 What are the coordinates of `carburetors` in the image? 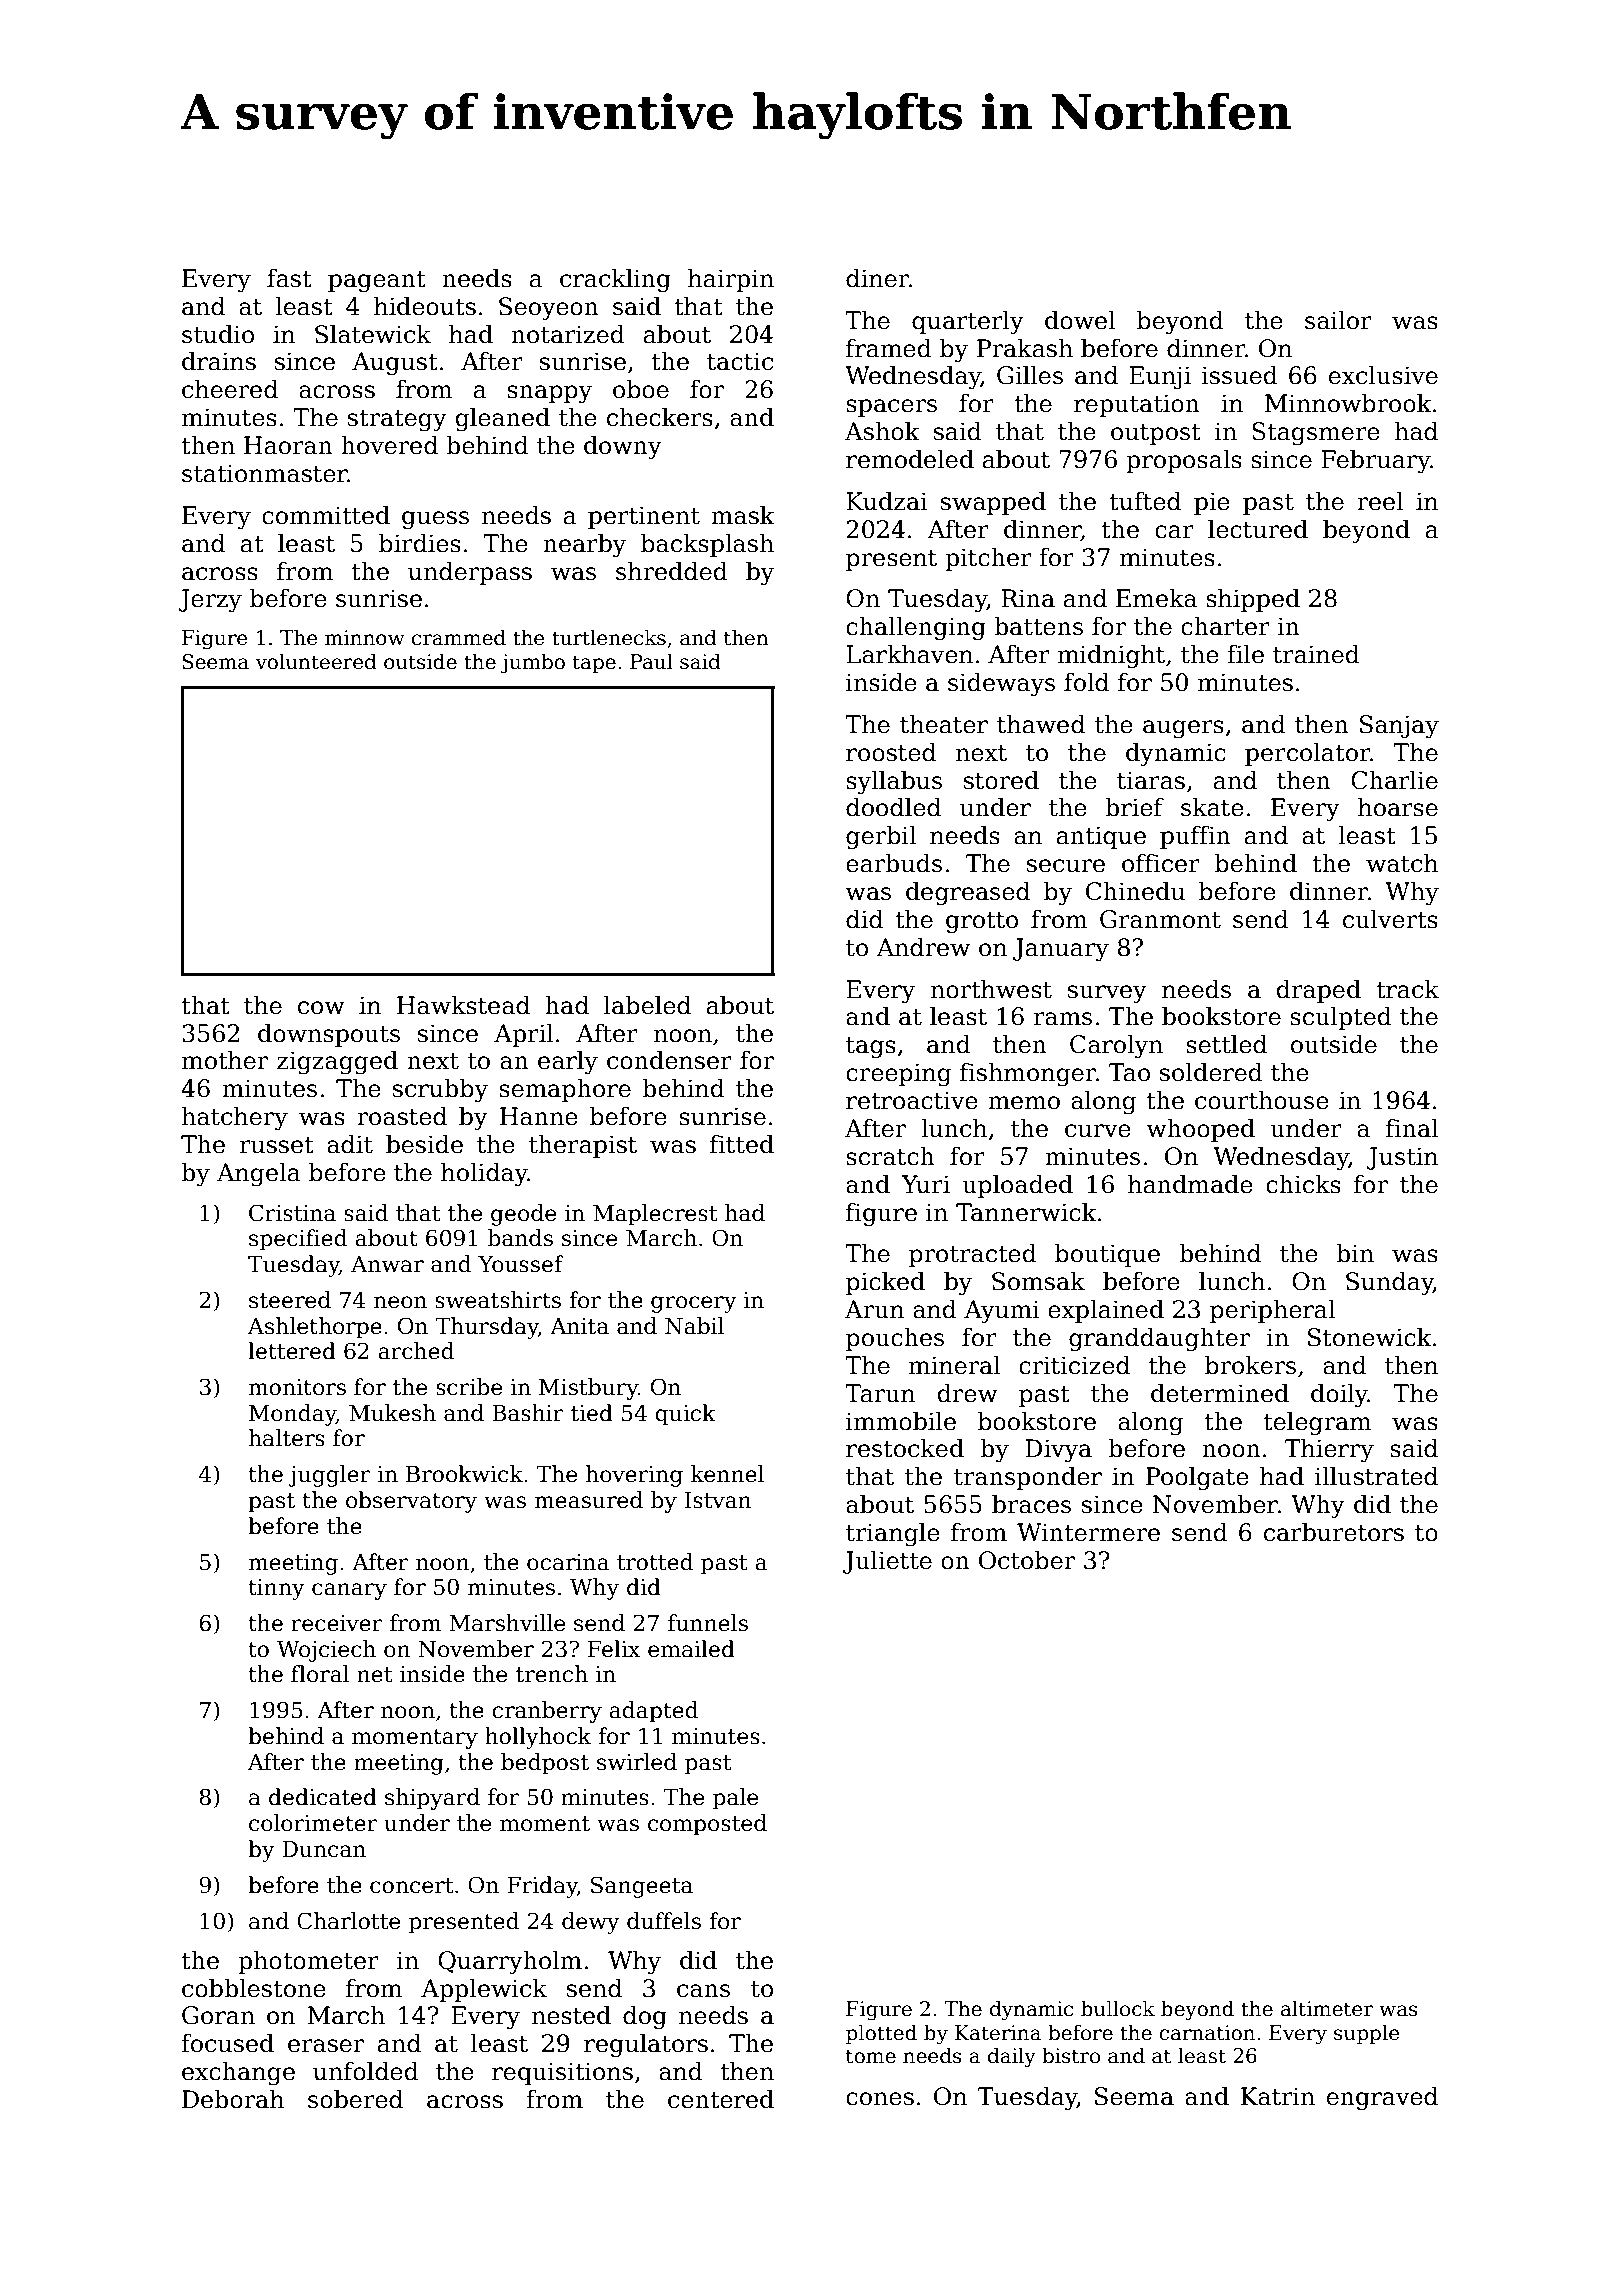 It's located at (1334, 1532).
